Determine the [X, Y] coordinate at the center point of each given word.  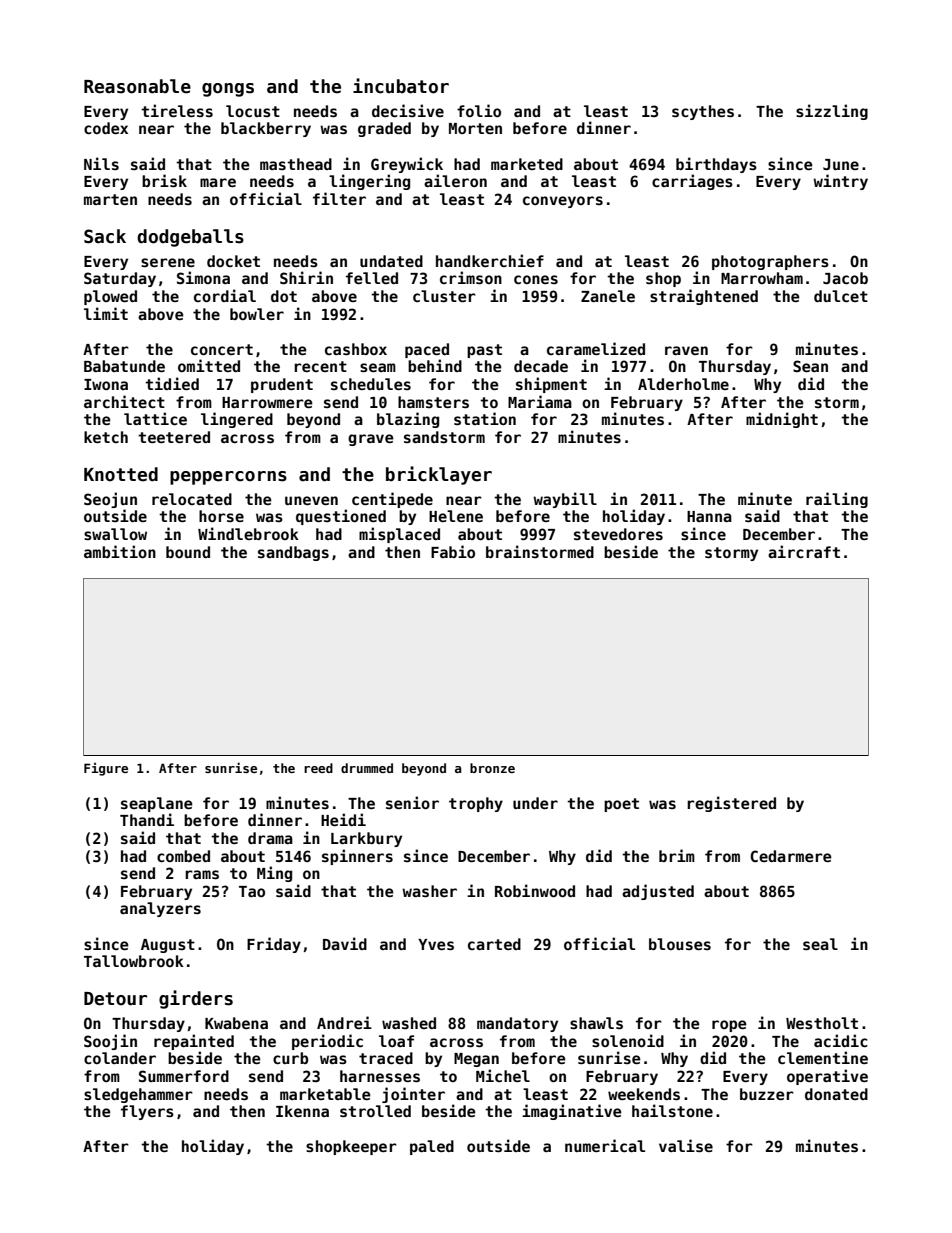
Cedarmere [791, 856]
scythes [703, 112]
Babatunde [124, 366]
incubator [401, 86]
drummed [367, 768]
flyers [147, 1112]
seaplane [157, 804]
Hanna [709, 516]
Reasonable [137, 86]
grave [371, 440]
